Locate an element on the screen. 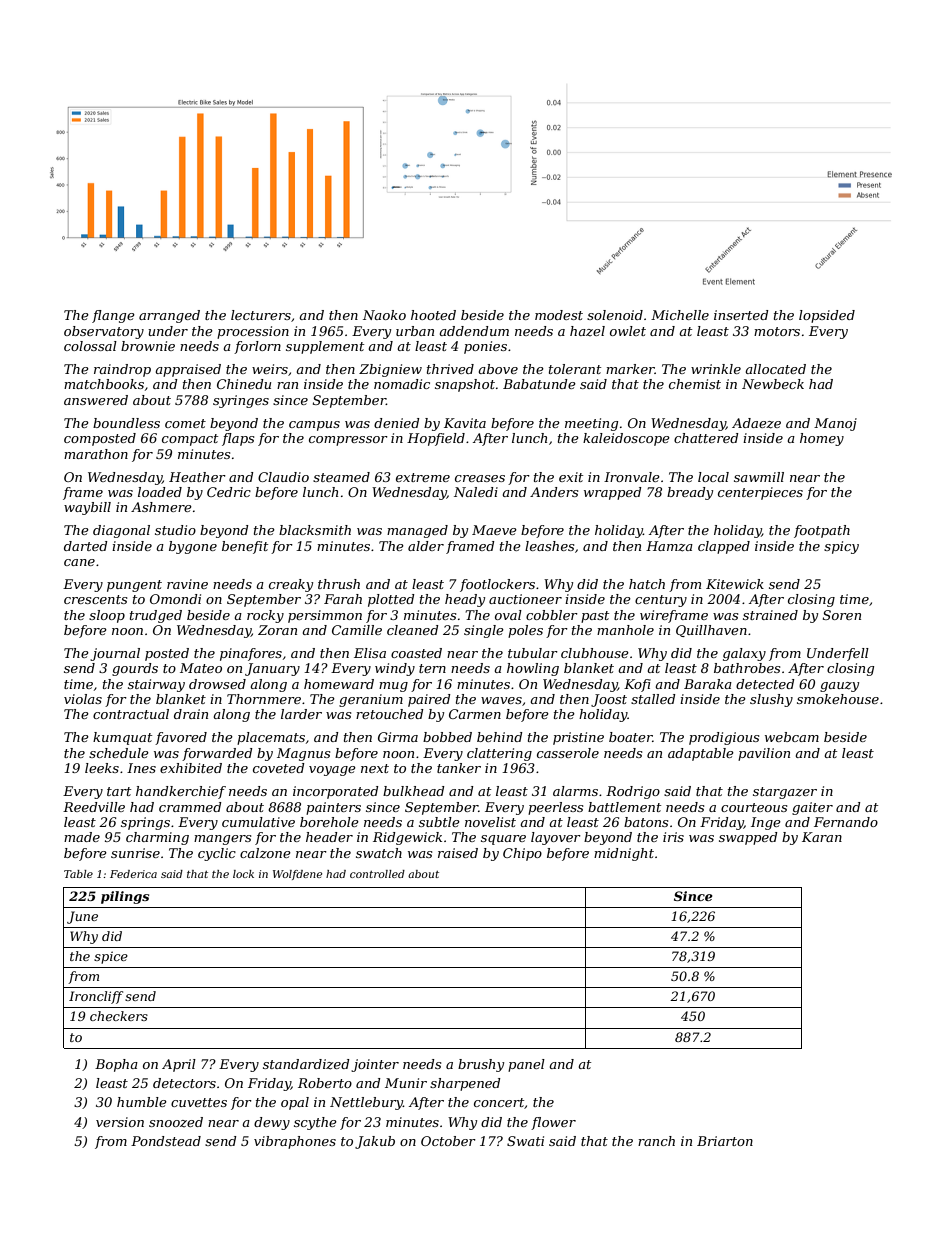 The width and height of the screenshot is (952, 1233). Swati is located at coordinates (525, 1141).
